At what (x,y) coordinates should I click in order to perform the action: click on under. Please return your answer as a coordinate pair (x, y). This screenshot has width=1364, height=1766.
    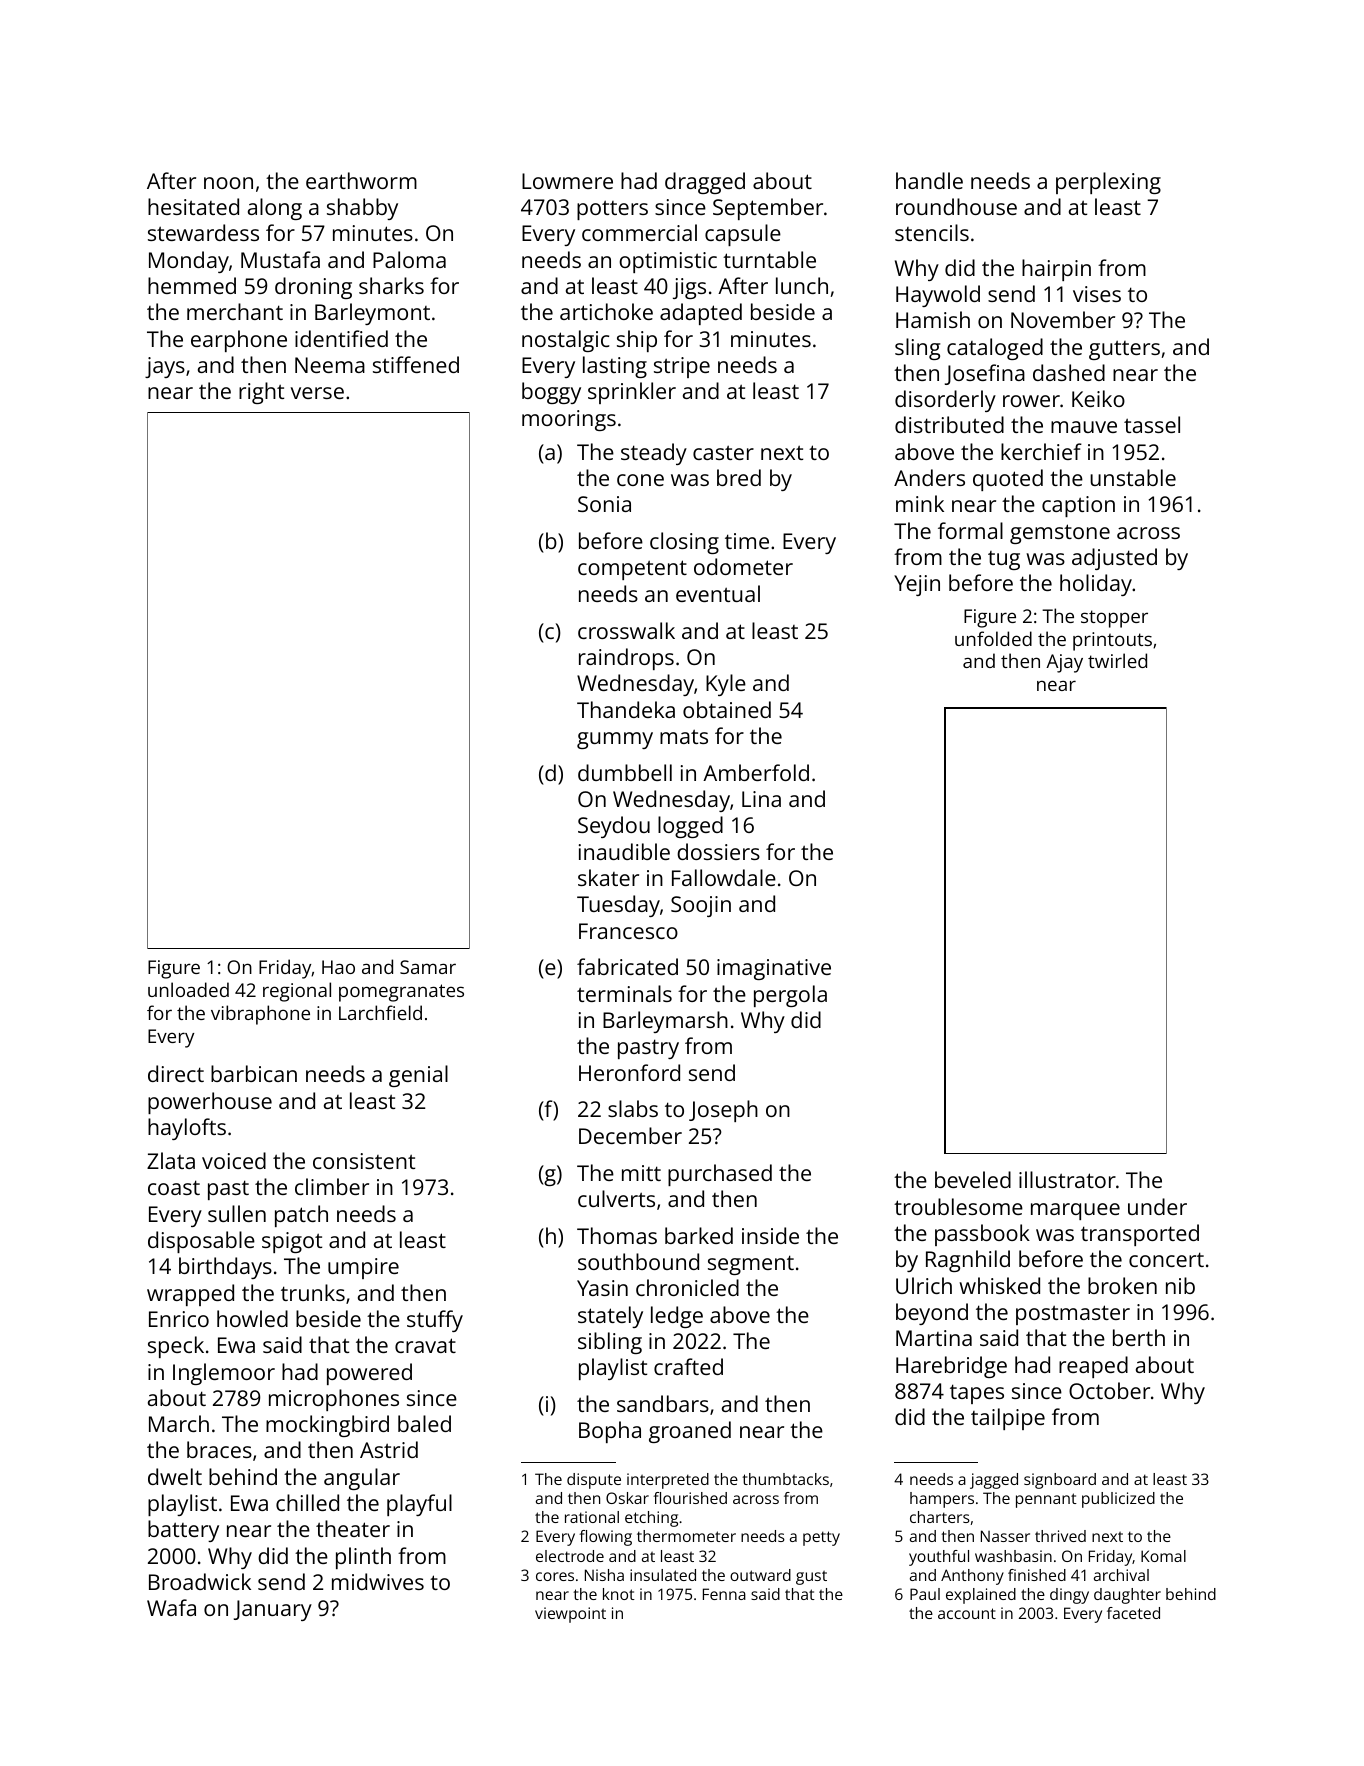
    Looking at the image, I should click on (1157, 1206).
